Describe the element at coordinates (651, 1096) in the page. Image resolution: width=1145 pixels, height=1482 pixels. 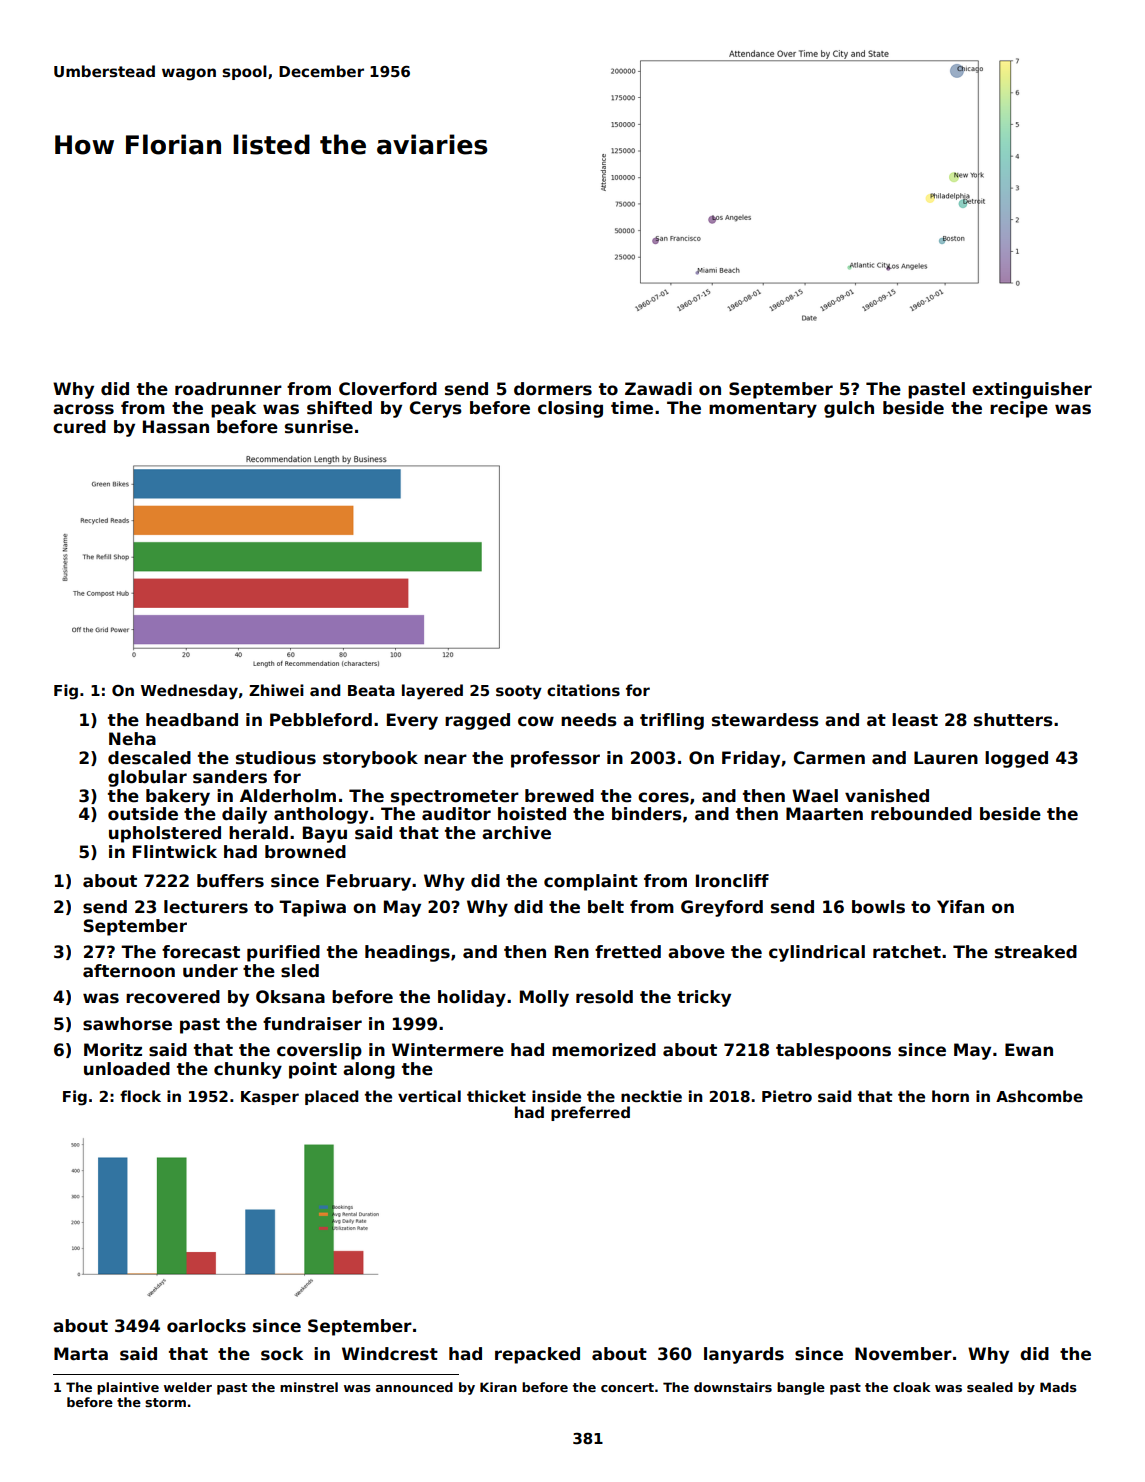
I see `necktie` at that location.
